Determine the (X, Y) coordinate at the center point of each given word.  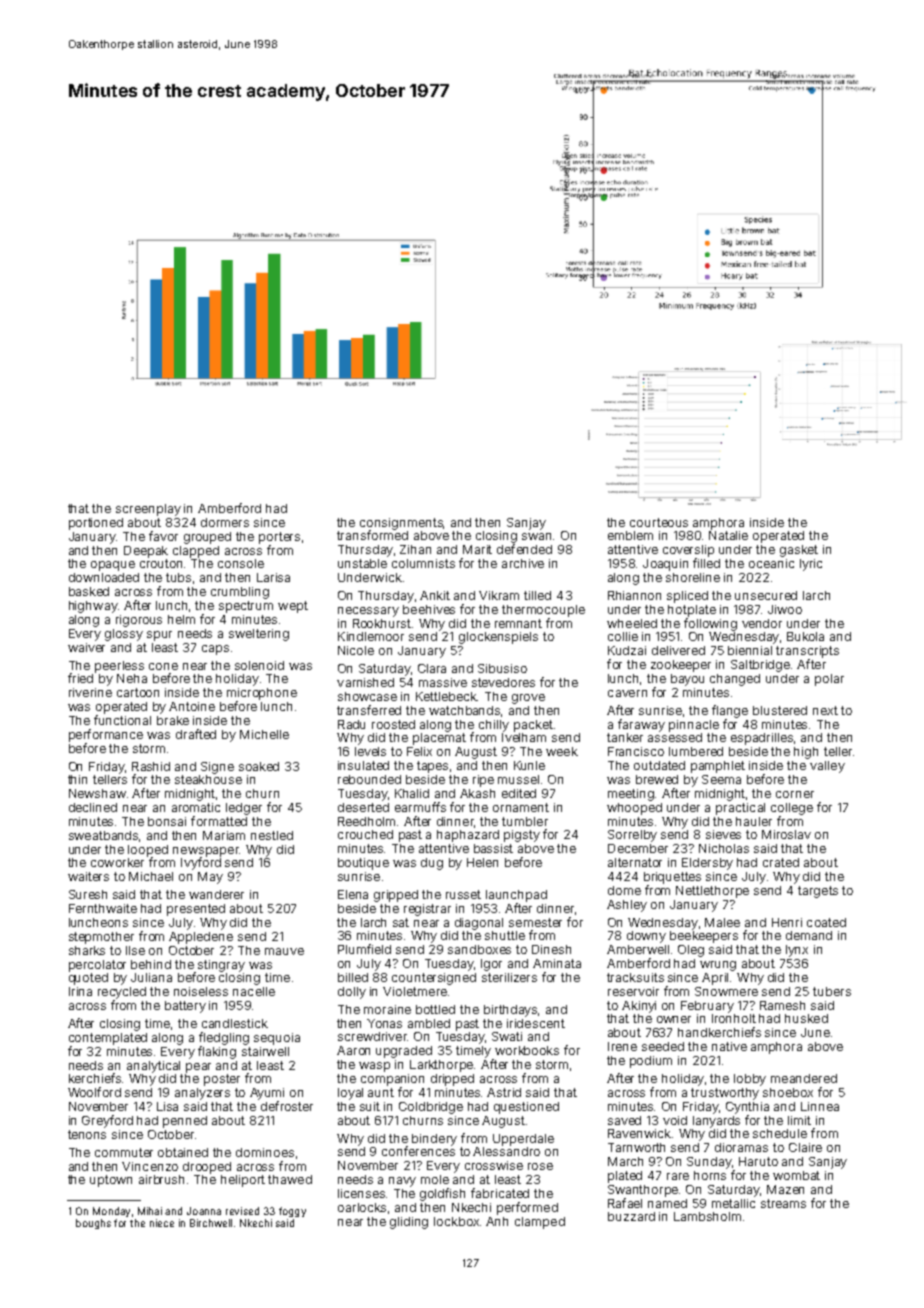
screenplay (148, 510)
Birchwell (211, 1223)
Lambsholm (707, 1216)
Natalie (728, 535)
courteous (659, 522)
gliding (409, 1223)
